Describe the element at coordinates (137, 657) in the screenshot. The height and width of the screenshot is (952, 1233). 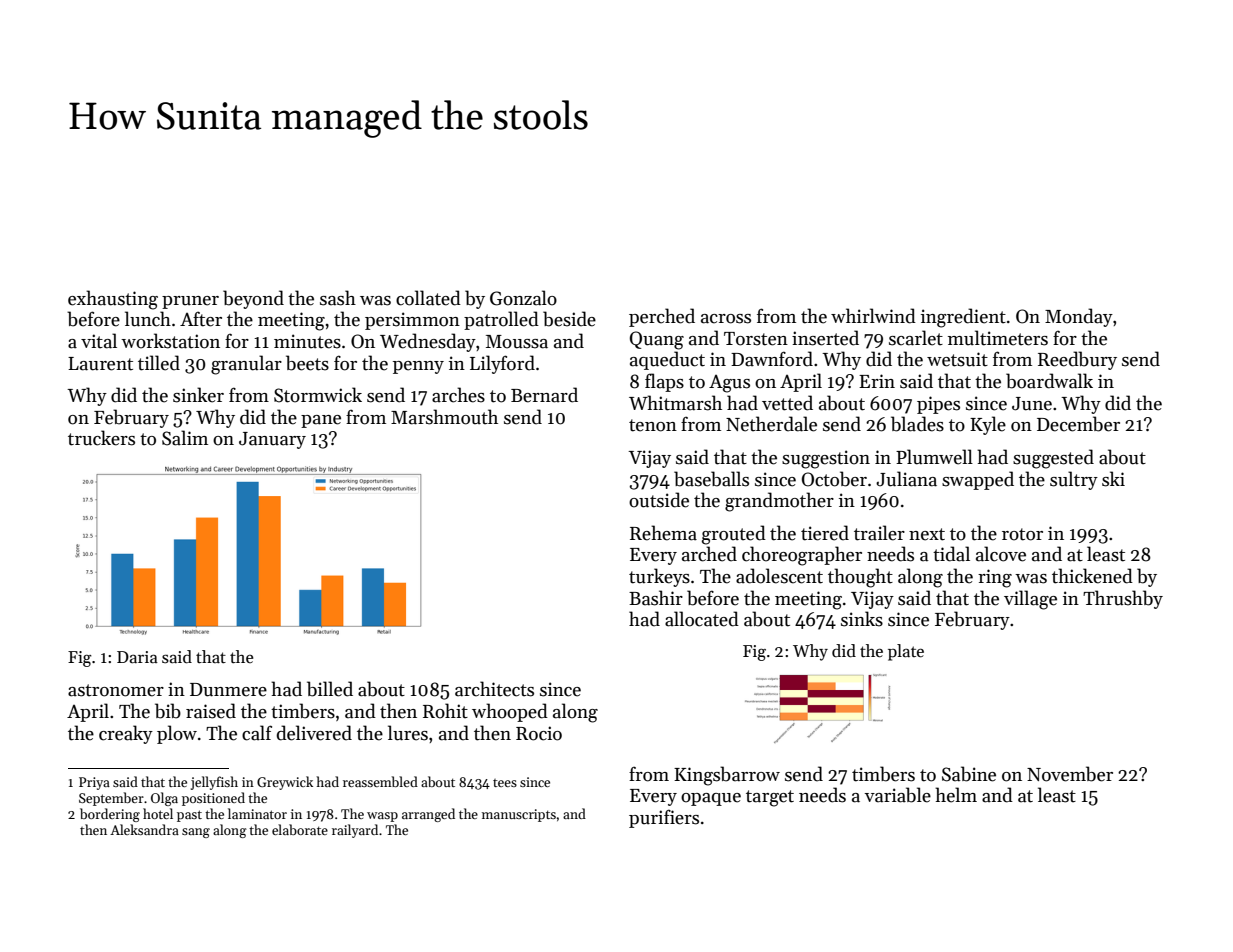
I see `Daria` at that location.
